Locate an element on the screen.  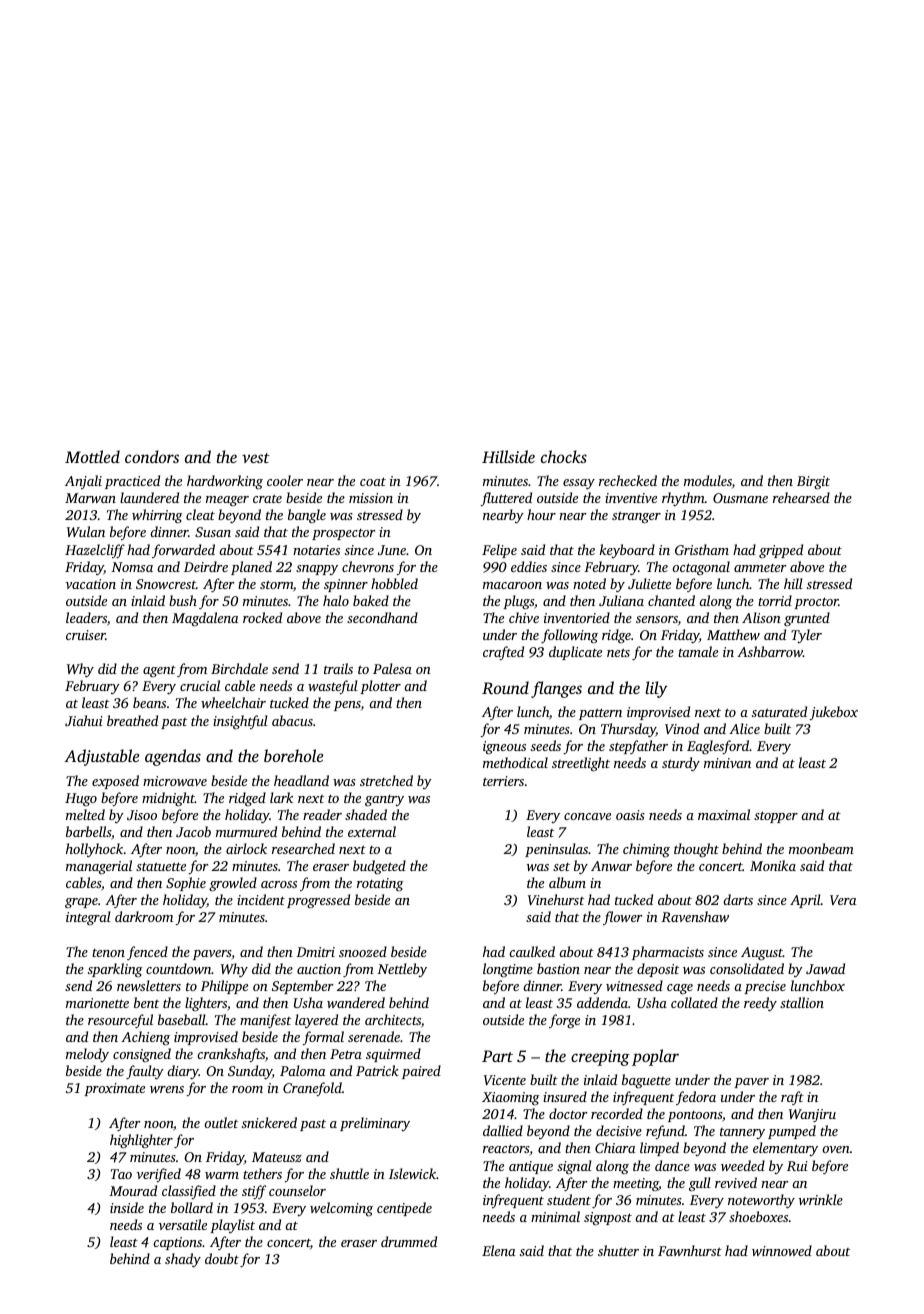
Philippe is located at coordinates (224, 987).
